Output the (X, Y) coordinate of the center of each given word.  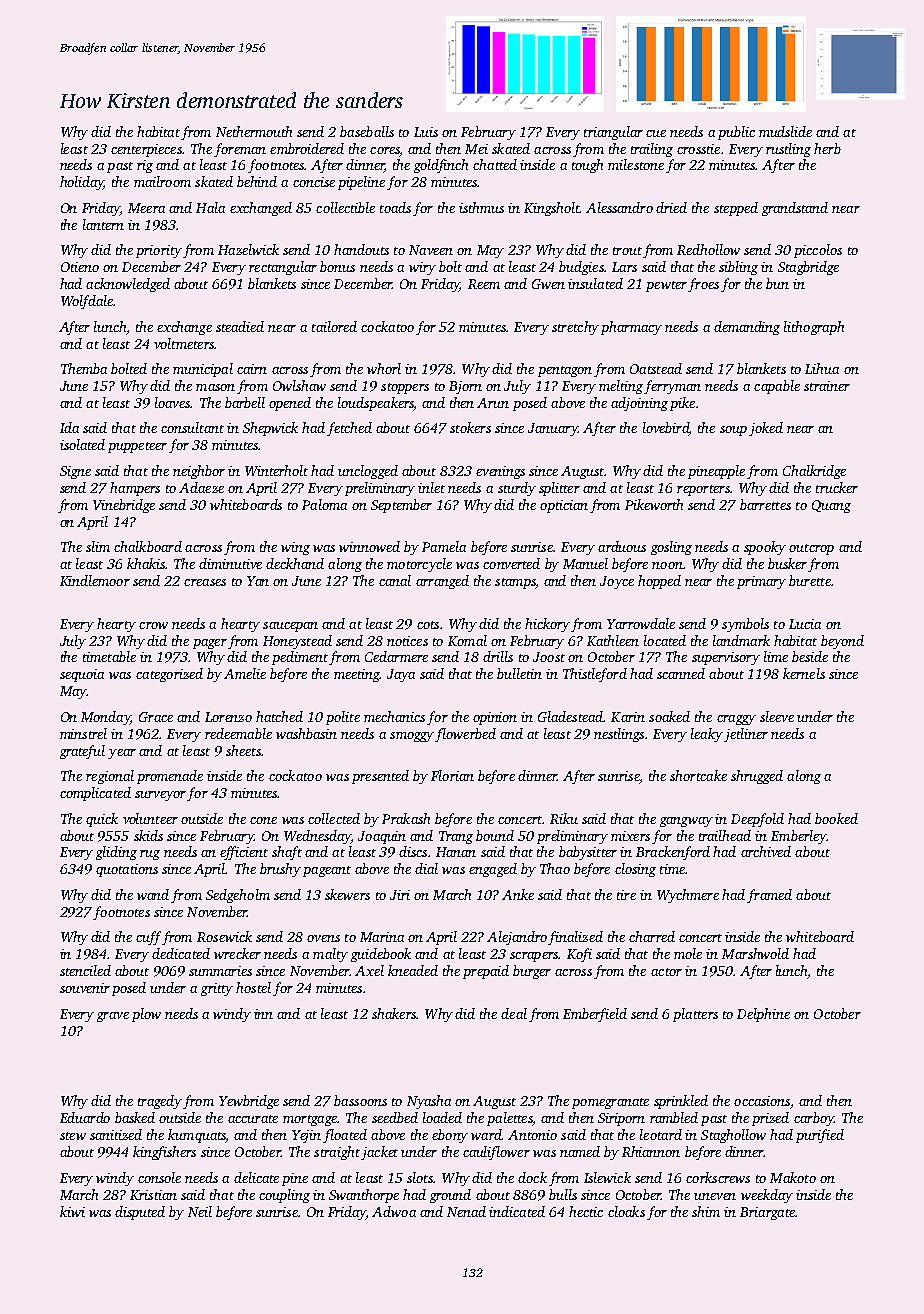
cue (656, 133)
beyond (842, 642)
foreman (240, 150)
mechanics (394, 716)
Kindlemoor (95, 580)
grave (113, 1017)
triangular (613, 133)
